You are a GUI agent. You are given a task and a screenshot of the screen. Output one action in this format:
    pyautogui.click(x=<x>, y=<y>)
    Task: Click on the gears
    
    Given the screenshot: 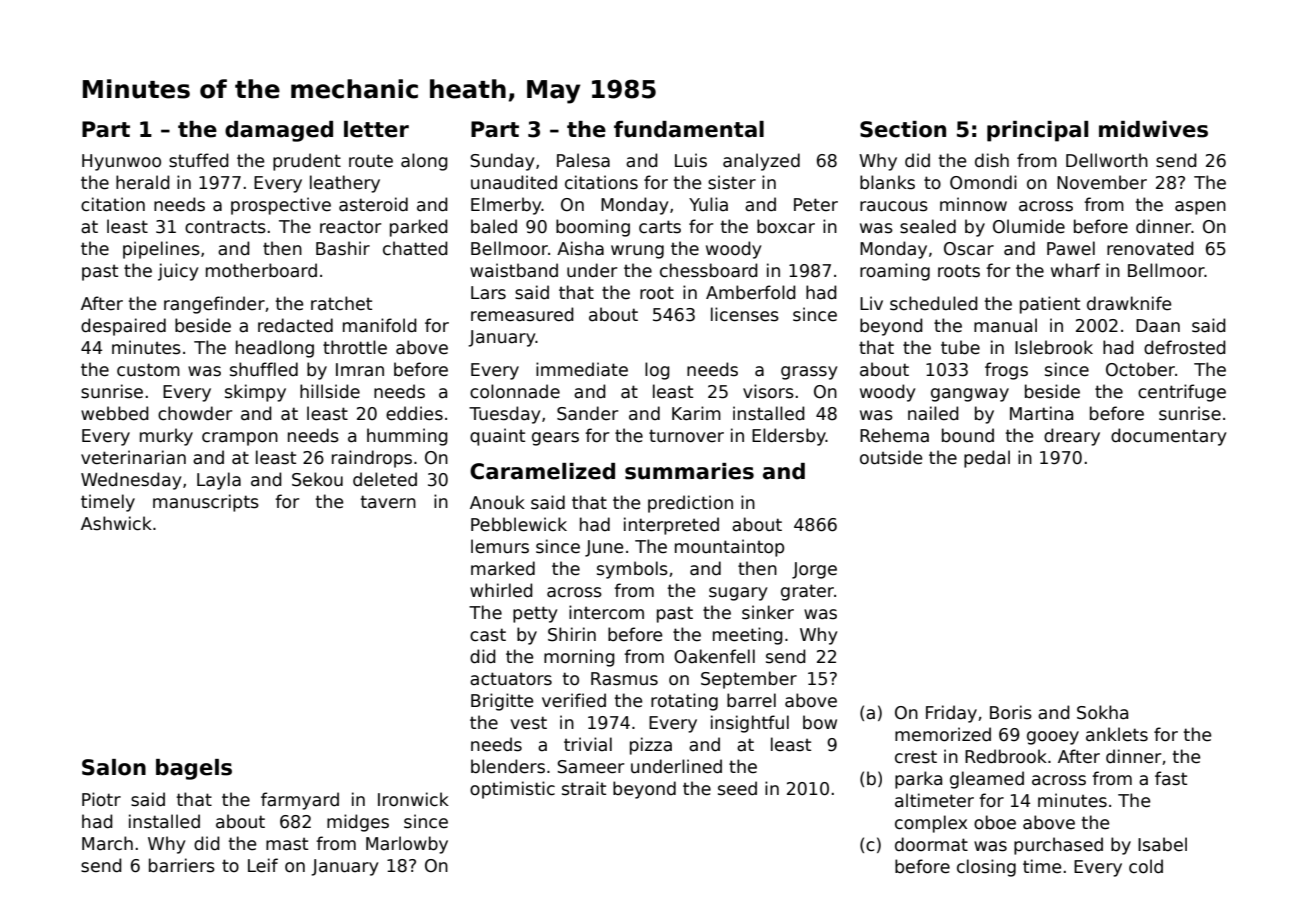 What is the action you would take?
    pyautogui.click(x=555, y=439)
